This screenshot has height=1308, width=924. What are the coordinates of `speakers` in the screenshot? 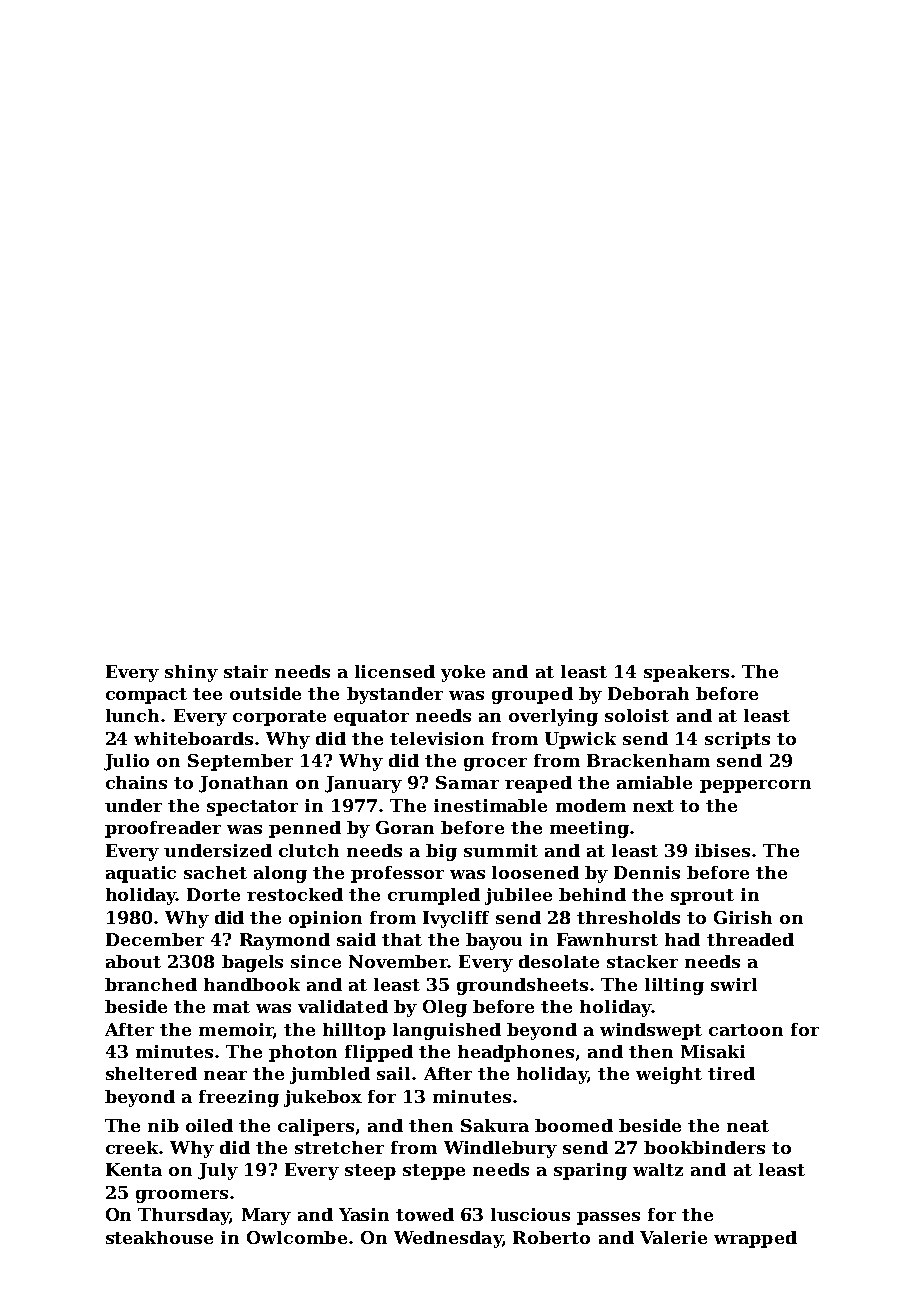 It's located at (686, 673).
